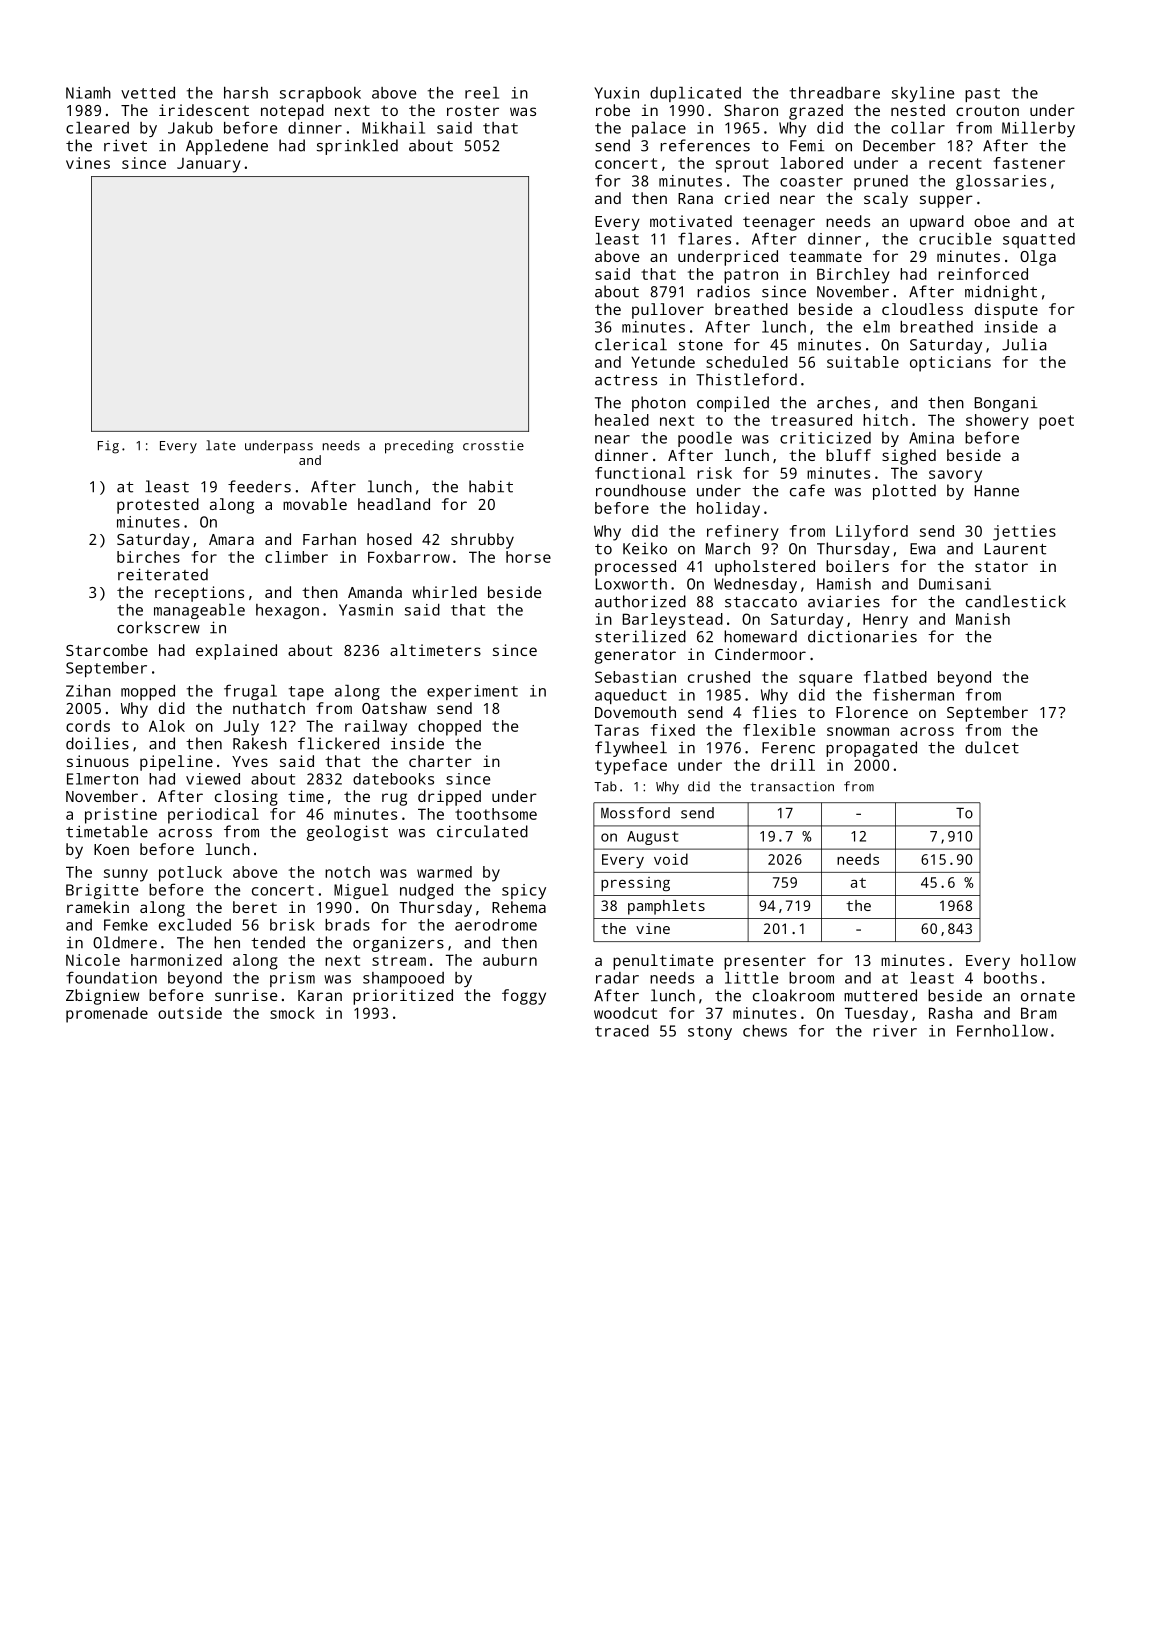  Describe the element at coordinates (1024, 533) in the screenshot. I see `jetties` at that location.
